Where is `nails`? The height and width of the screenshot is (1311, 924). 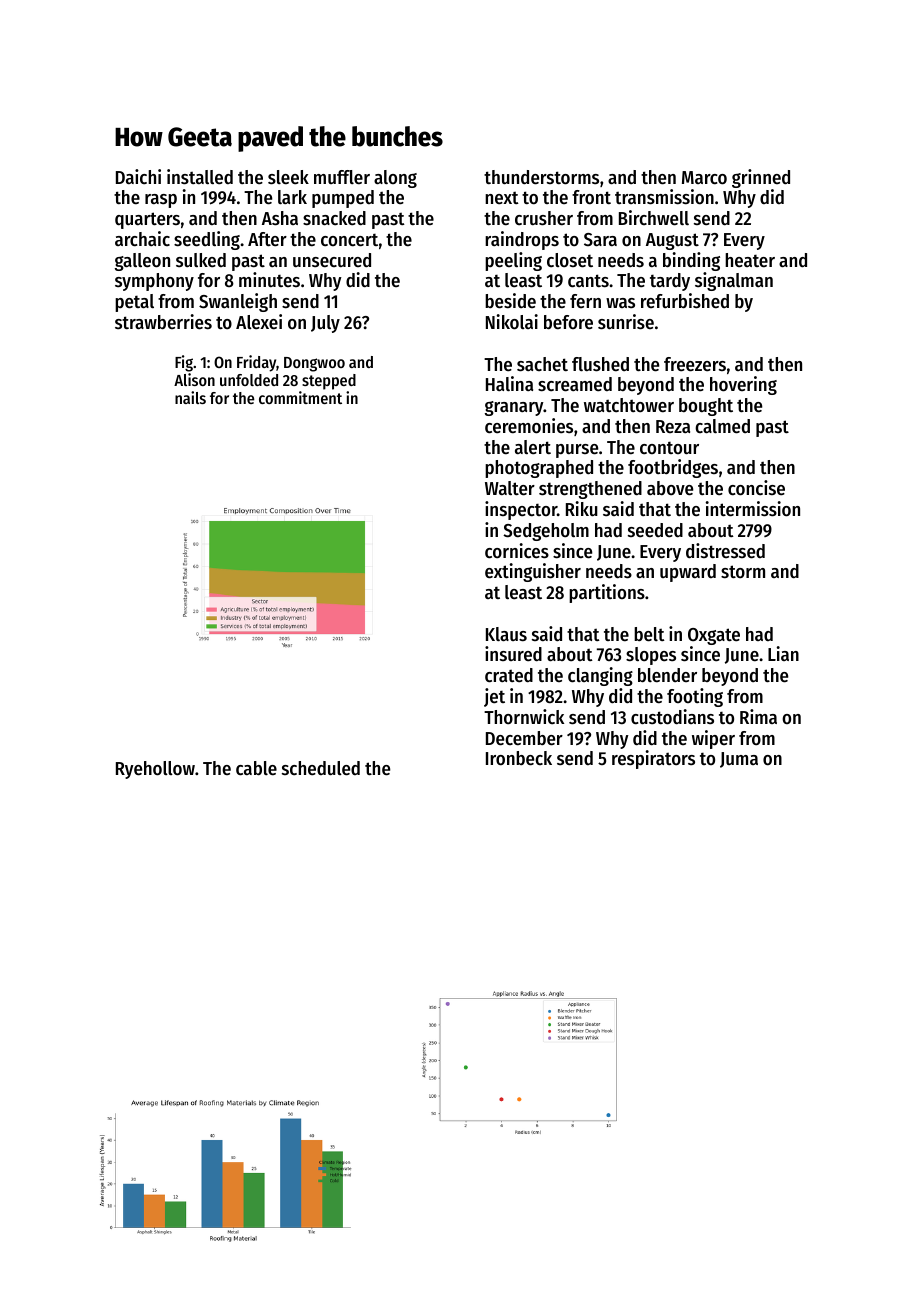
nails is located at coordinates (190, 397).
